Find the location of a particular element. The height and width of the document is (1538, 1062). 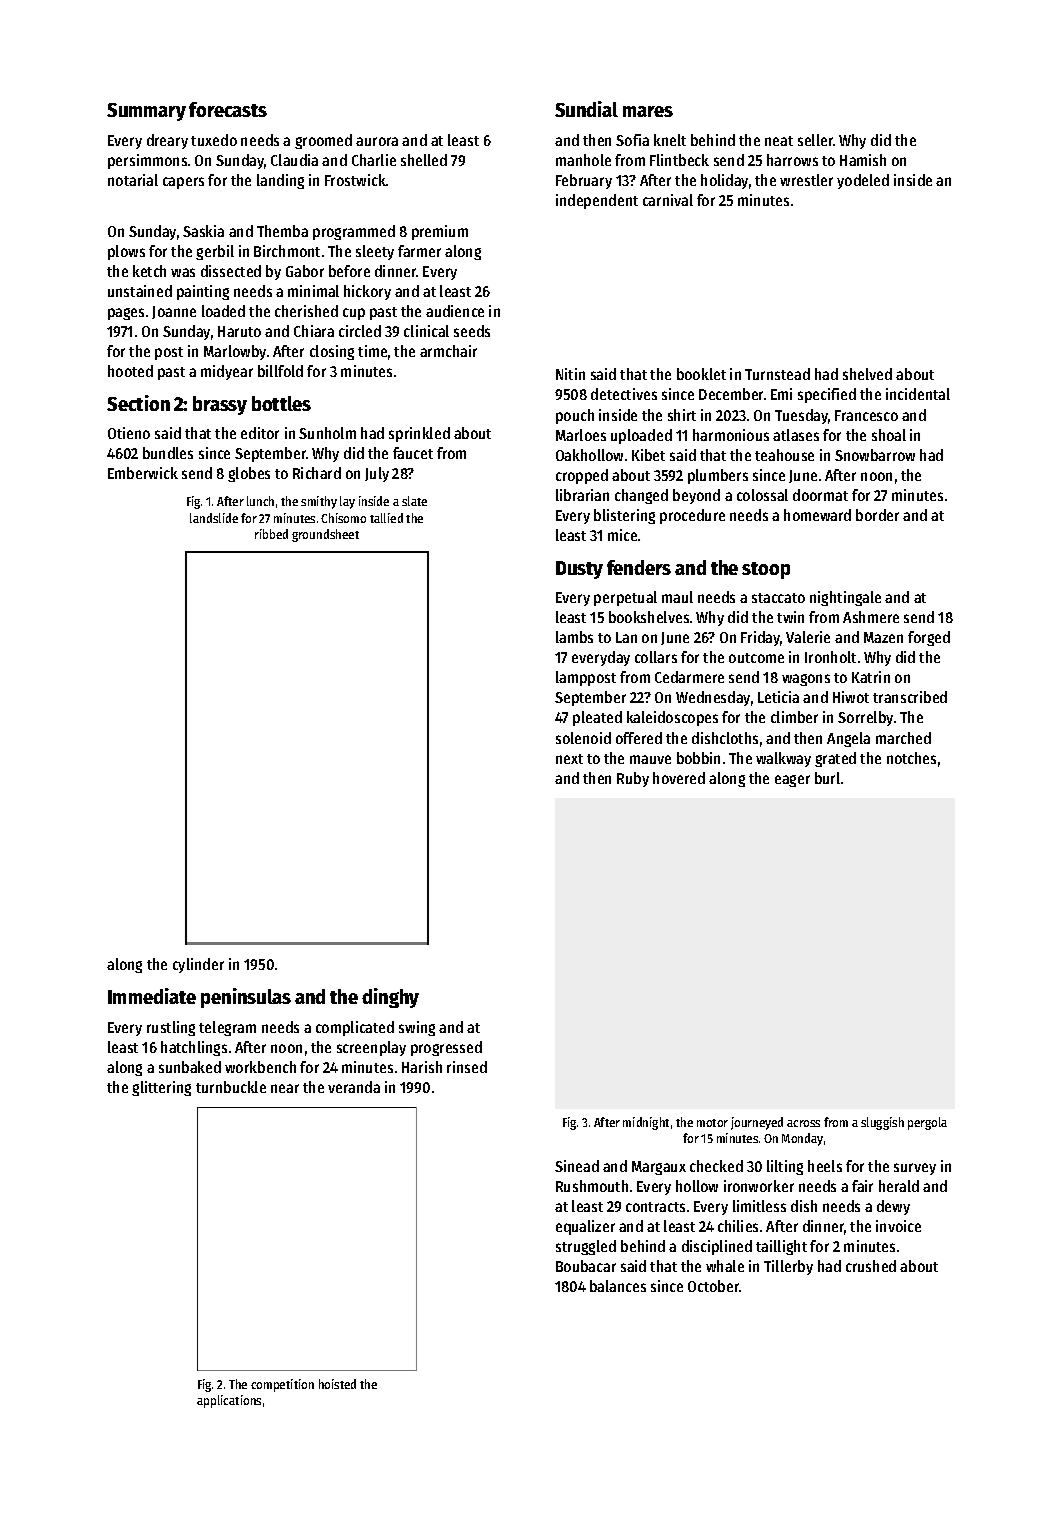

Tillerby is located at coordinates (788, 1267).
